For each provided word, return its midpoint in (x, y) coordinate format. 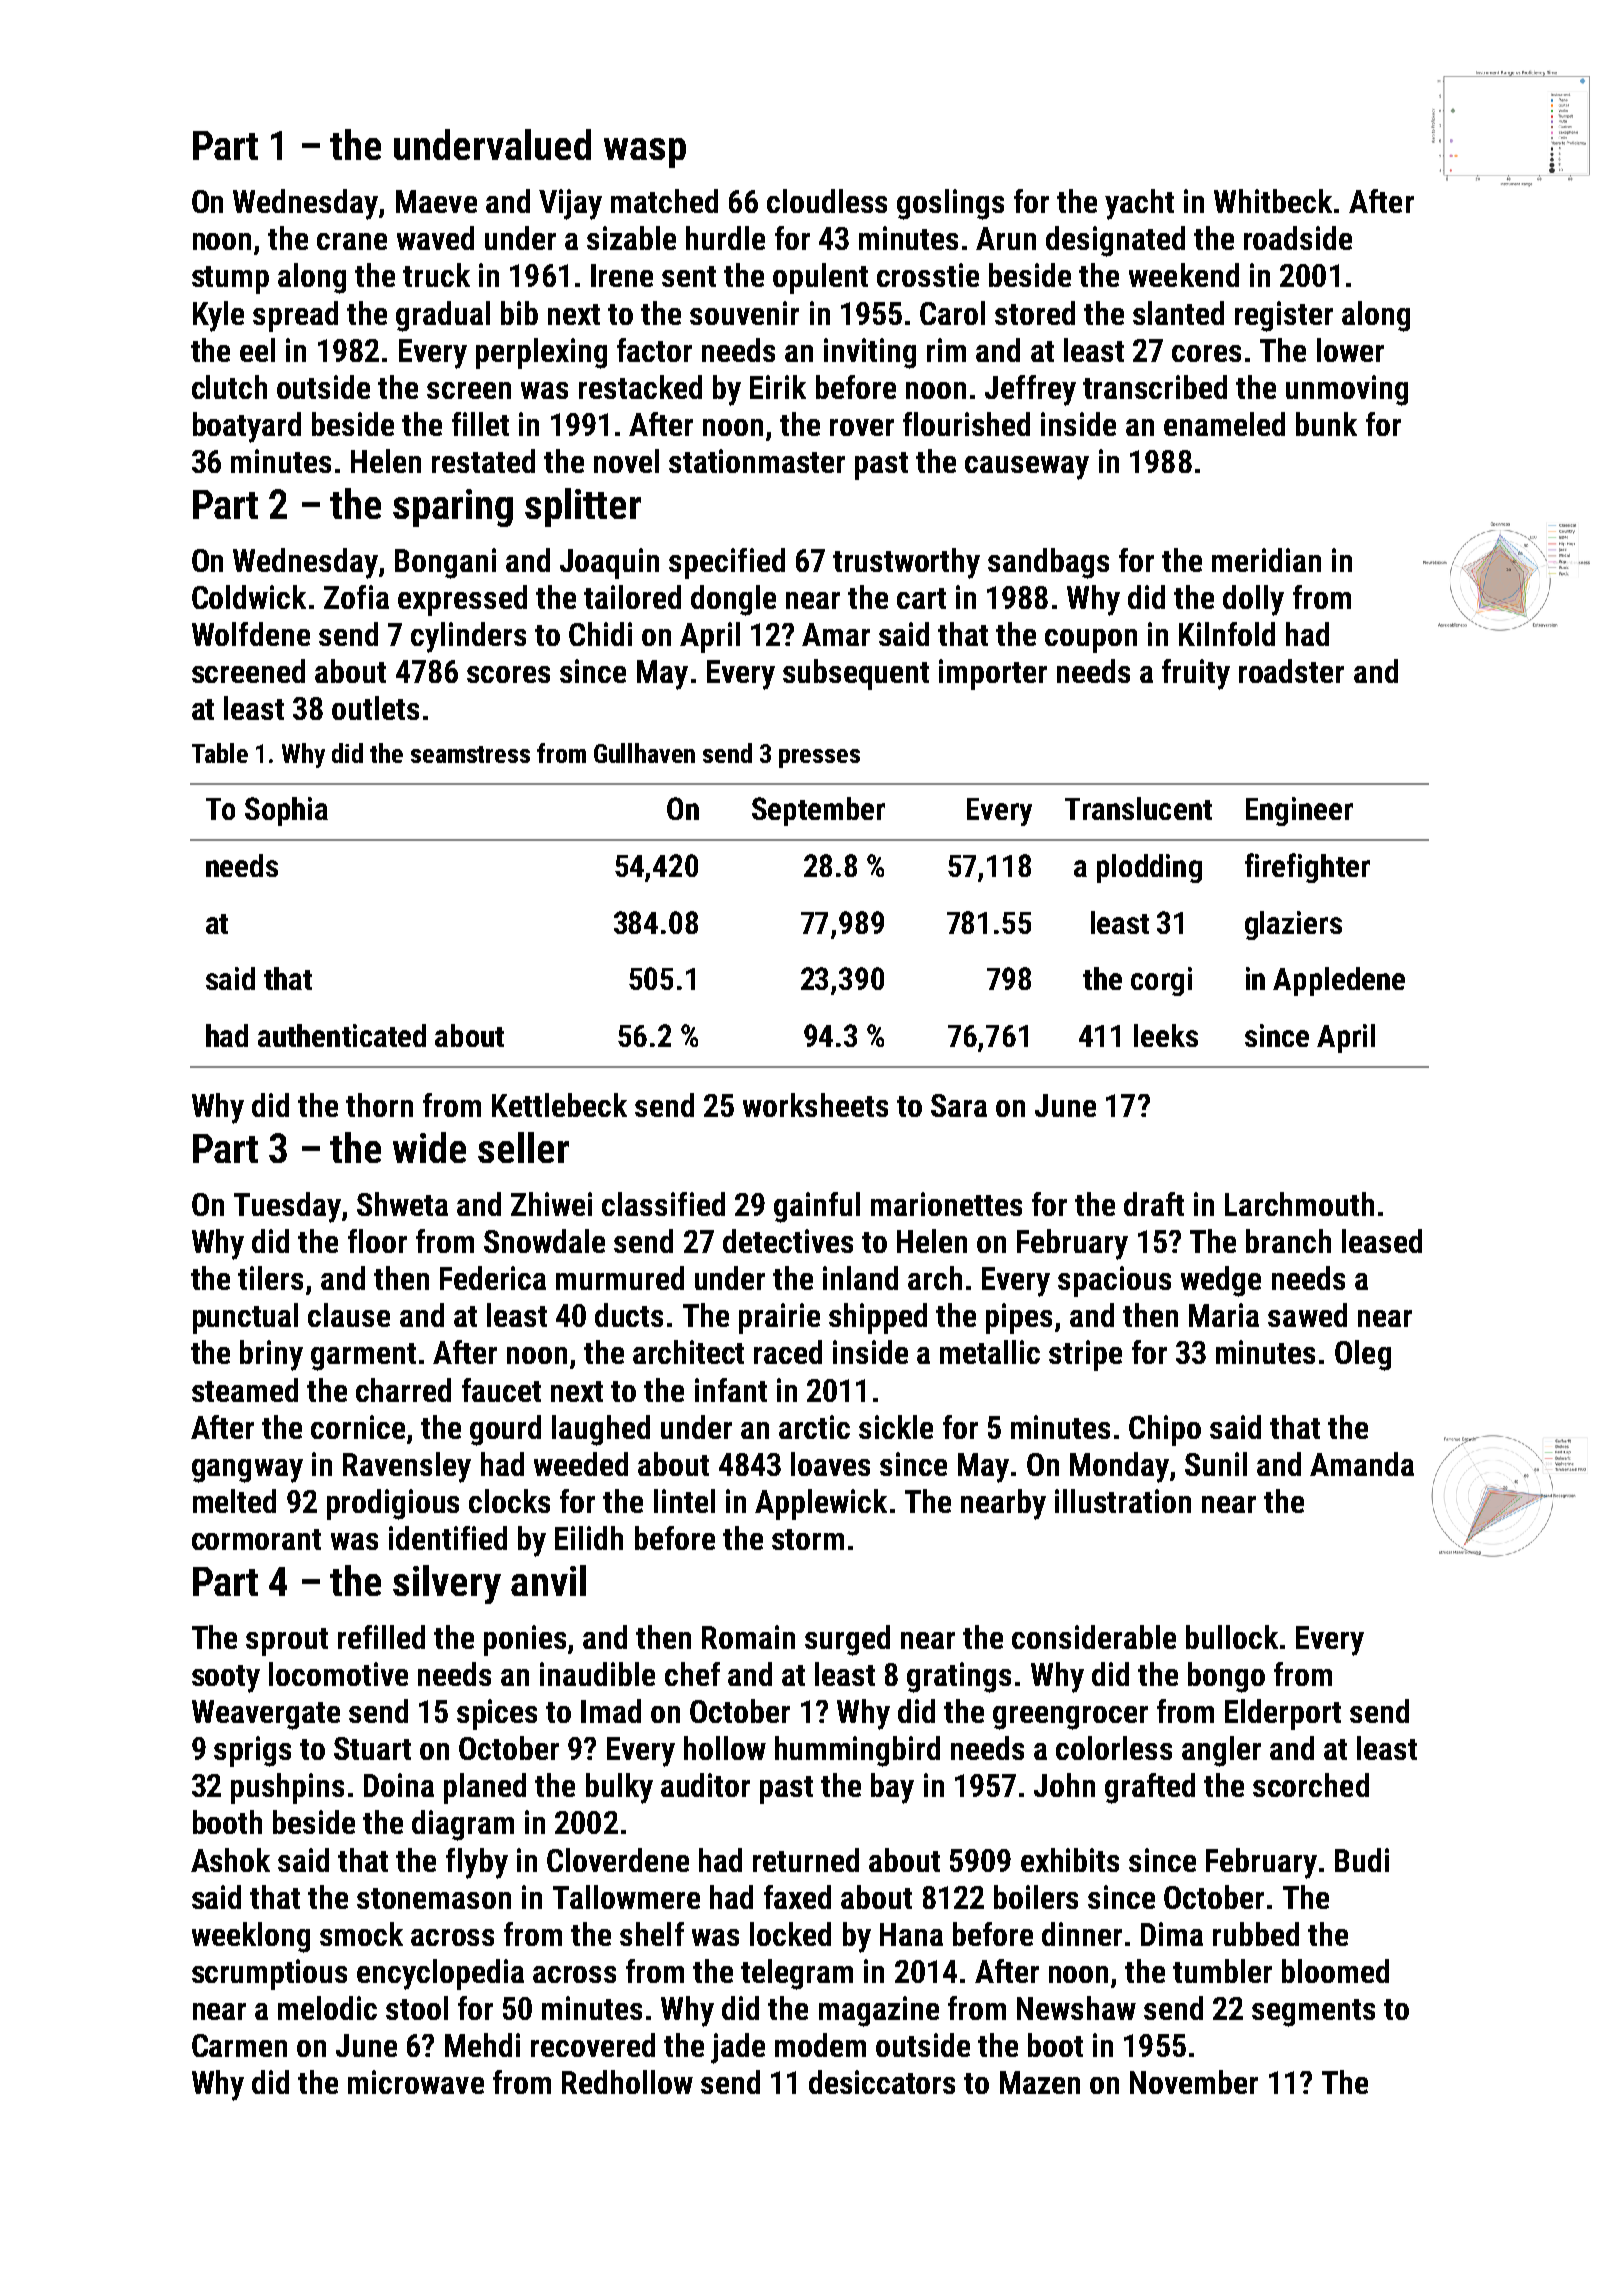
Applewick (821, 1504)
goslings (950, 204)
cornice (358, 1427)
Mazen (1040, 2082)
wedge (1221, 1281)
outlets (375, 708)
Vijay (570, 204)
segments (1313, 2013)
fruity (1196, 674)
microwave (416, 2082)
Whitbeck (1273, 201)
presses (819, 758)
